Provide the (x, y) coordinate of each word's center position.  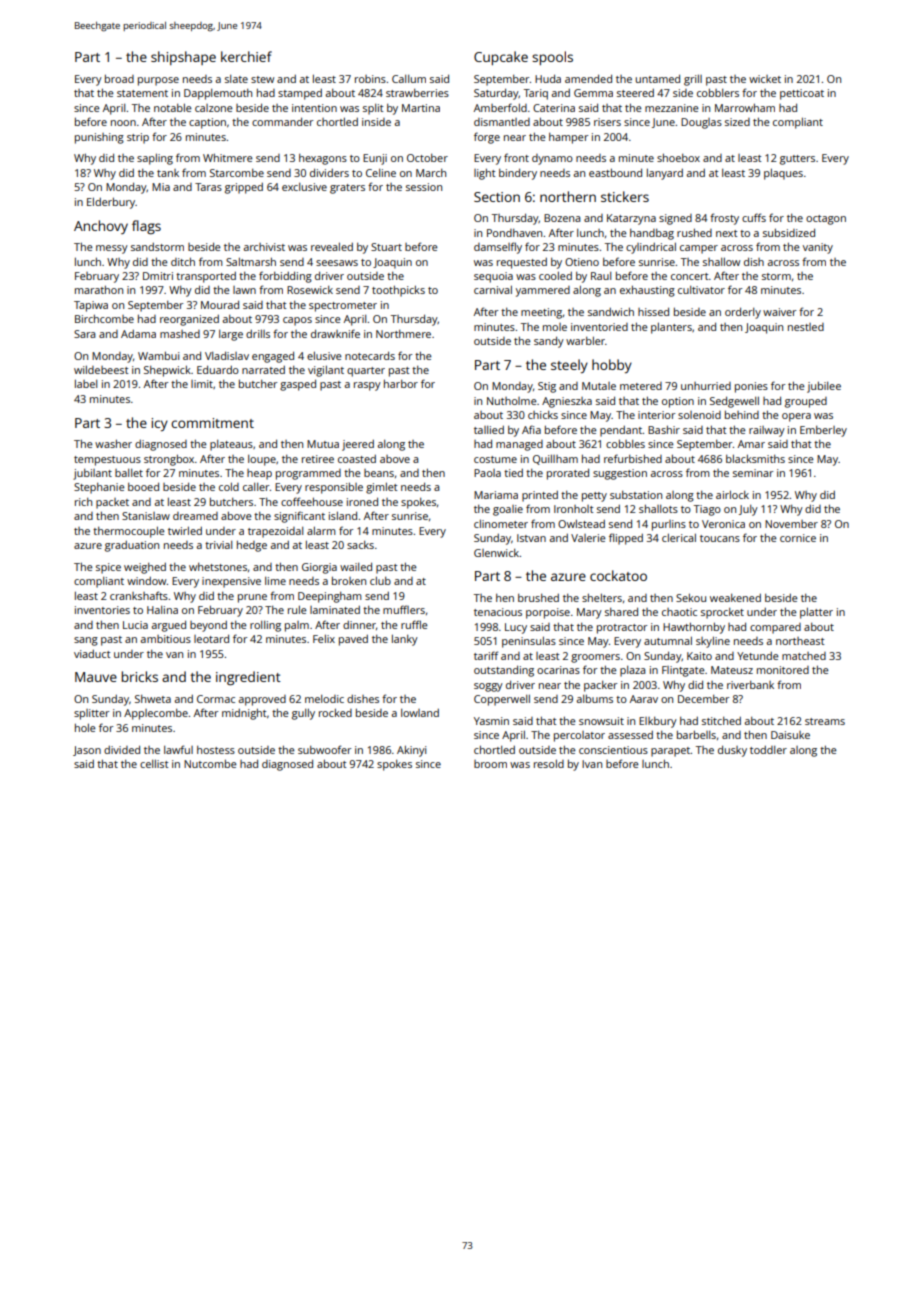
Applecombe (156, 714)
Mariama (496, 495)
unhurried (706, 386)
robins (370, 79)
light (484, 174)
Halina (162, 610)
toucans (720, 538)
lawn (244, 290)
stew (262, 79)
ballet (129, 473)
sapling (155, 159)
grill (693, 80)
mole (555, 327)
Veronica (723, 524)
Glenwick (497, 553)
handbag (652, 234)
